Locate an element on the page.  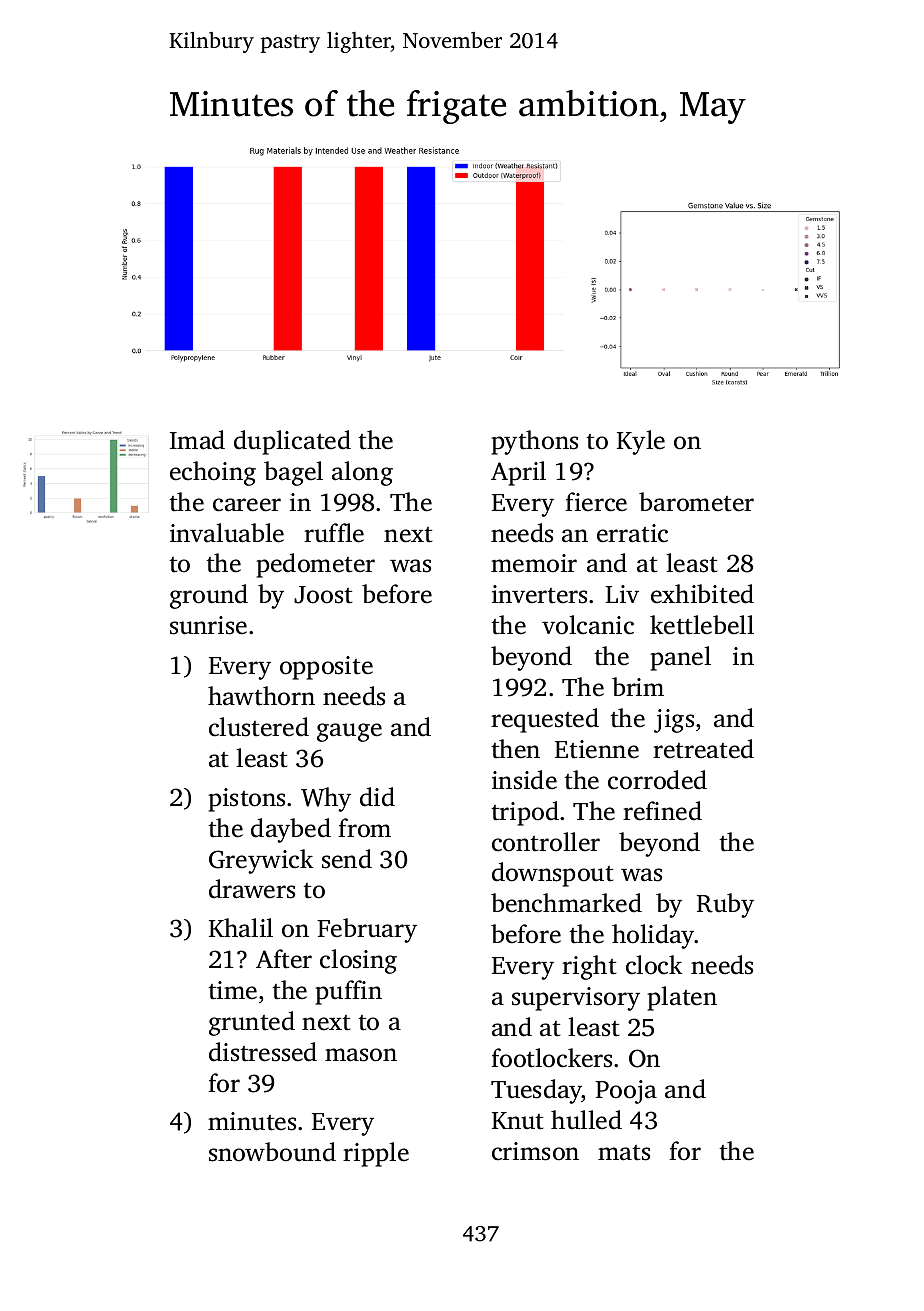
controller is located at coordinates (546, 842).
